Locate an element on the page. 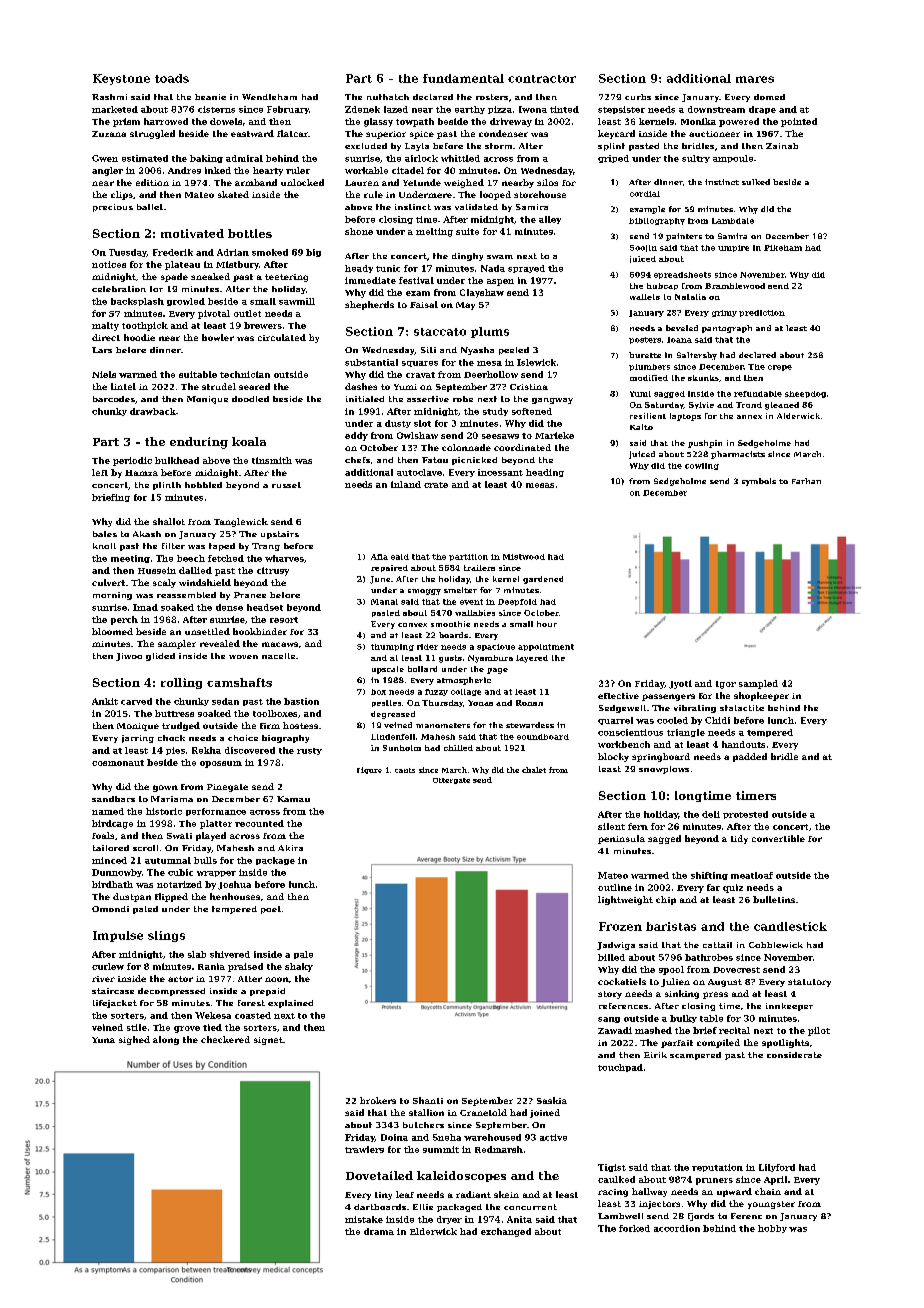  domed is located at coordinates (769, 97).
